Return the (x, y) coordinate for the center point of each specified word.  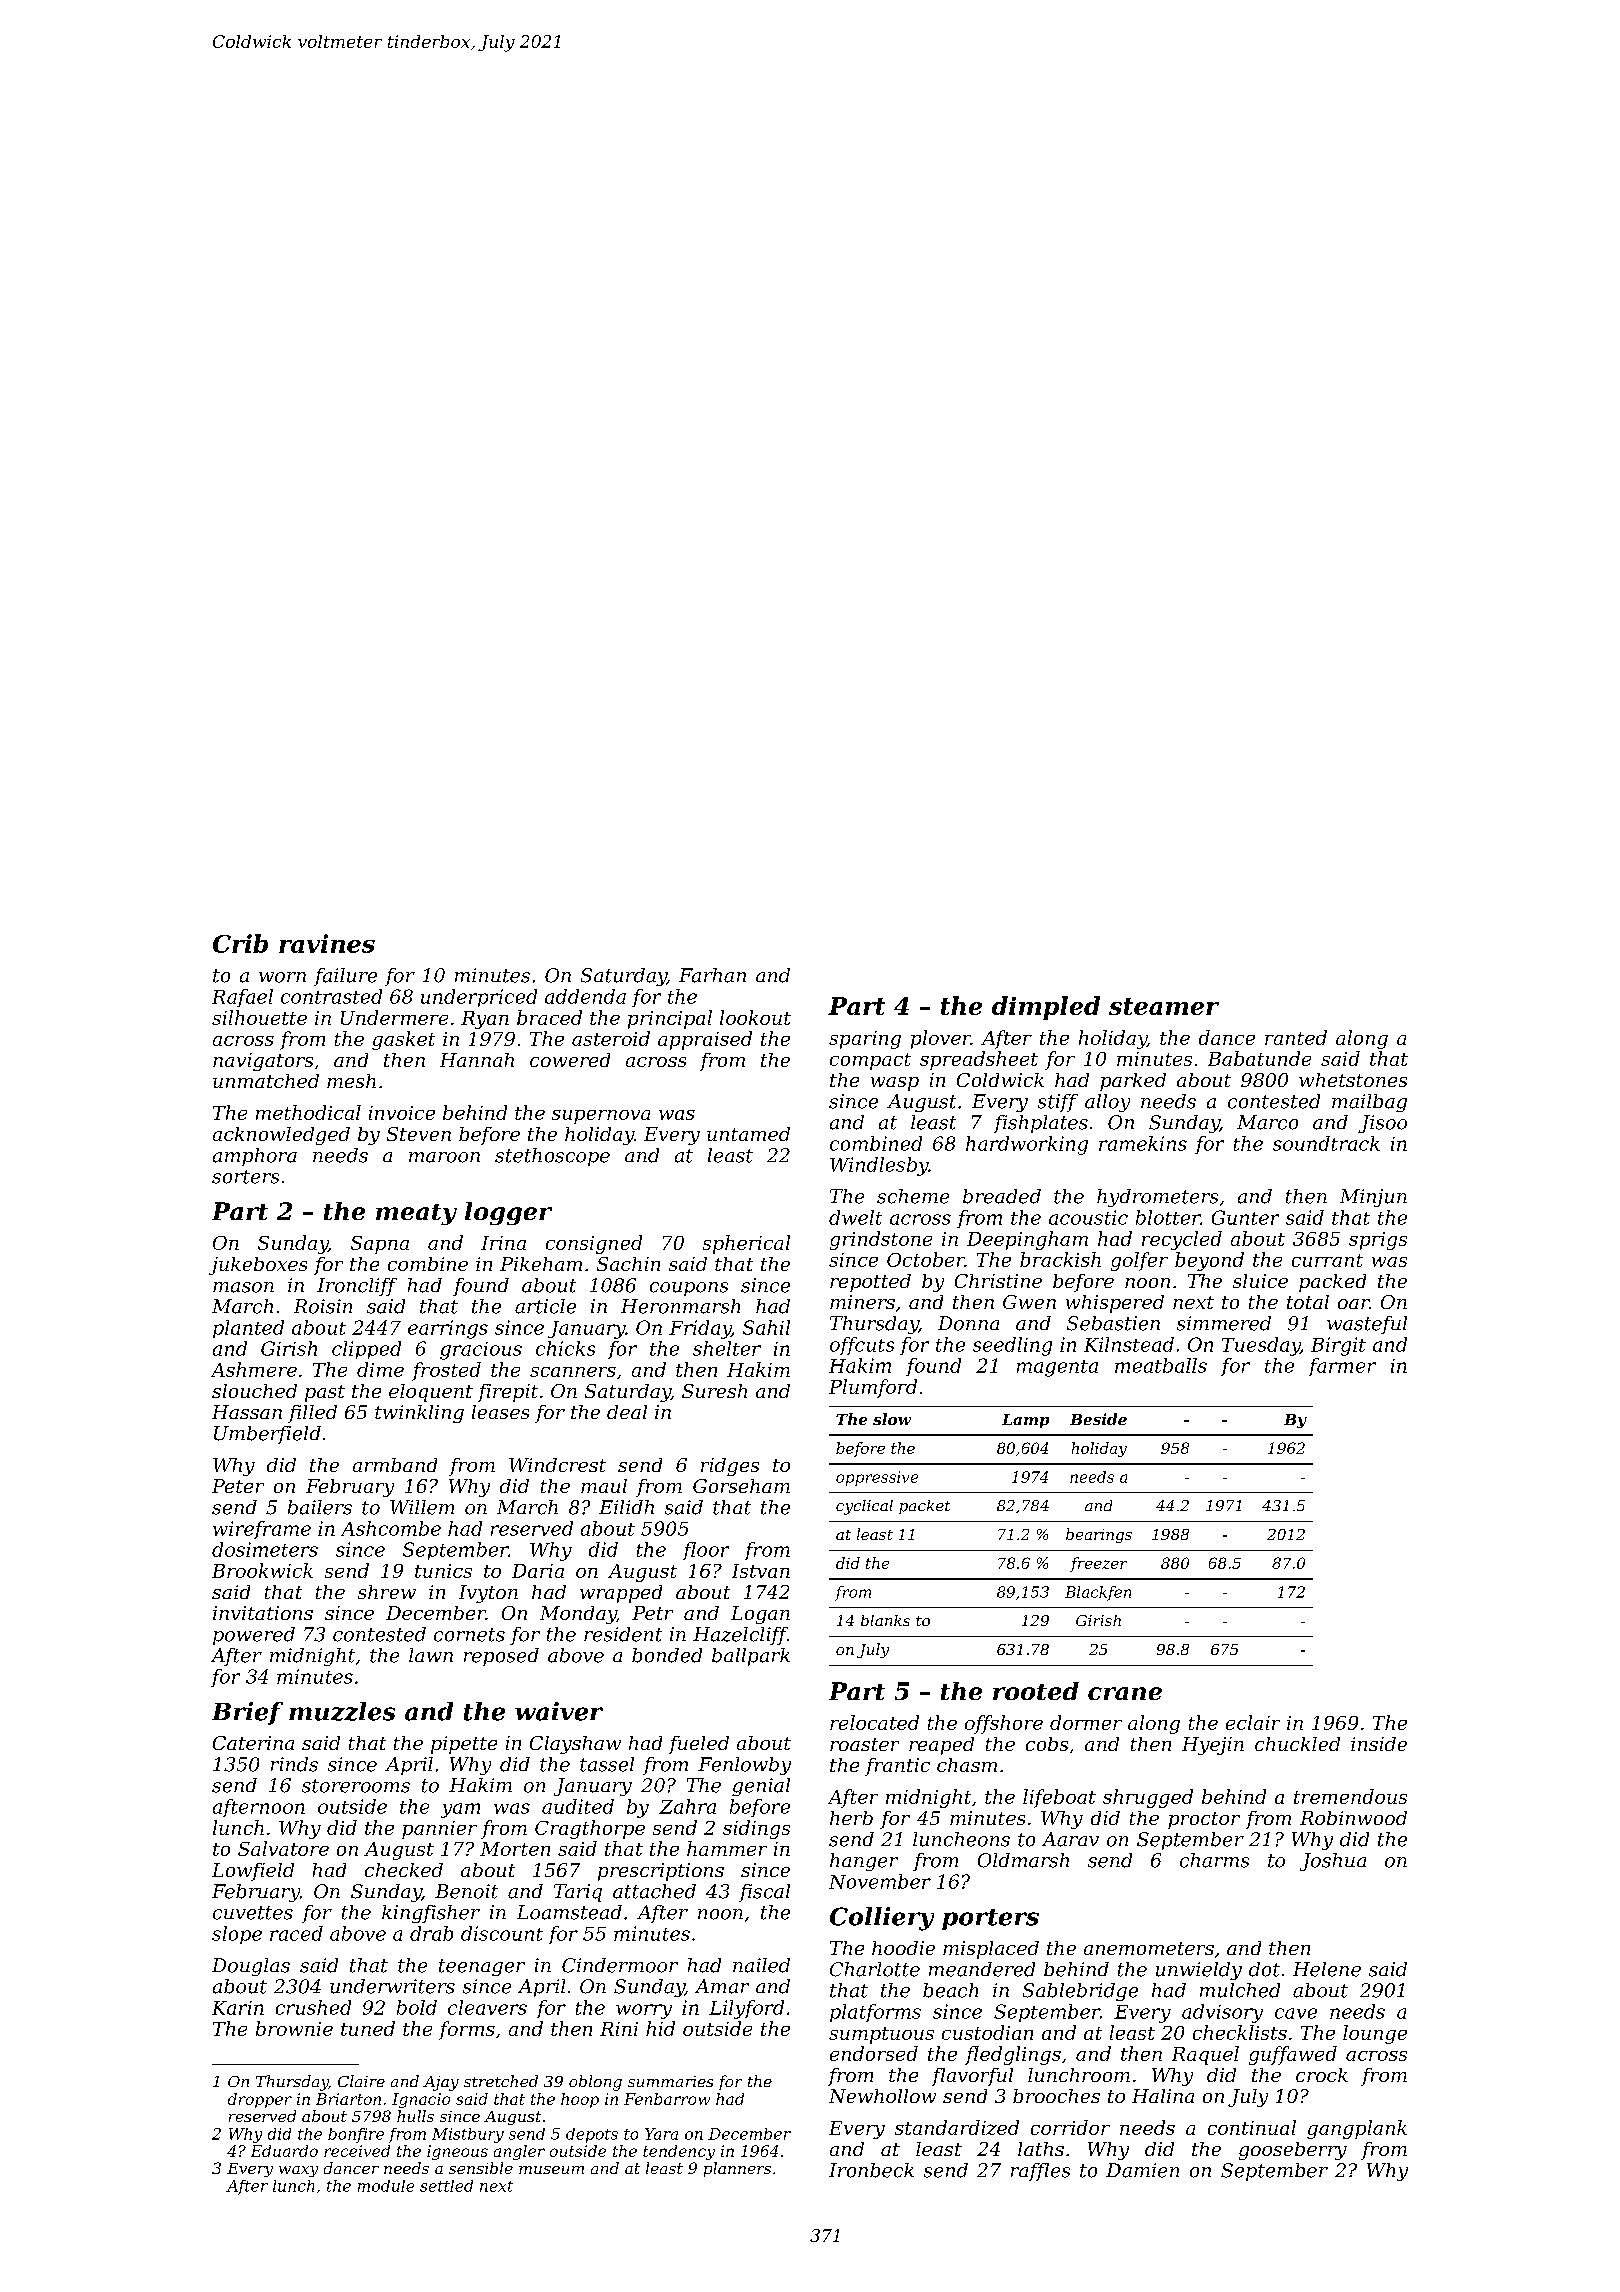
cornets (469, 1635)
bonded (667, 1655)
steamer (1164, 1006)
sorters (245, 1177)
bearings (1099, 1535)
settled (446, 2186)
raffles (1040, 2172)
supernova (601, 1117)
